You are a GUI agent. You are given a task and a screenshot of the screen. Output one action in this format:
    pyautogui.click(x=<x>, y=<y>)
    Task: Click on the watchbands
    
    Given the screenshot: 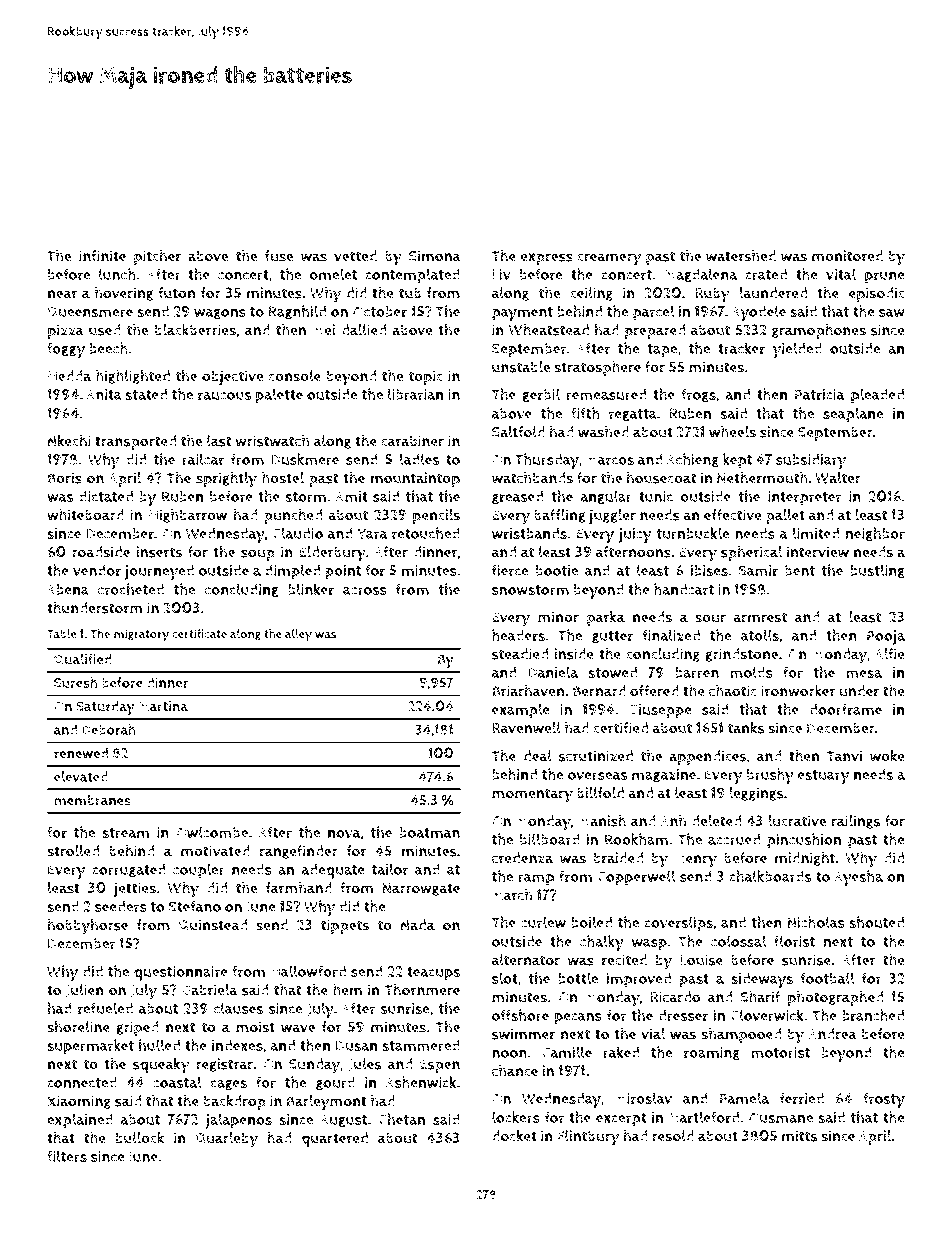 What is the action you would take?
    pyautogui.click(x=532, y=478)
